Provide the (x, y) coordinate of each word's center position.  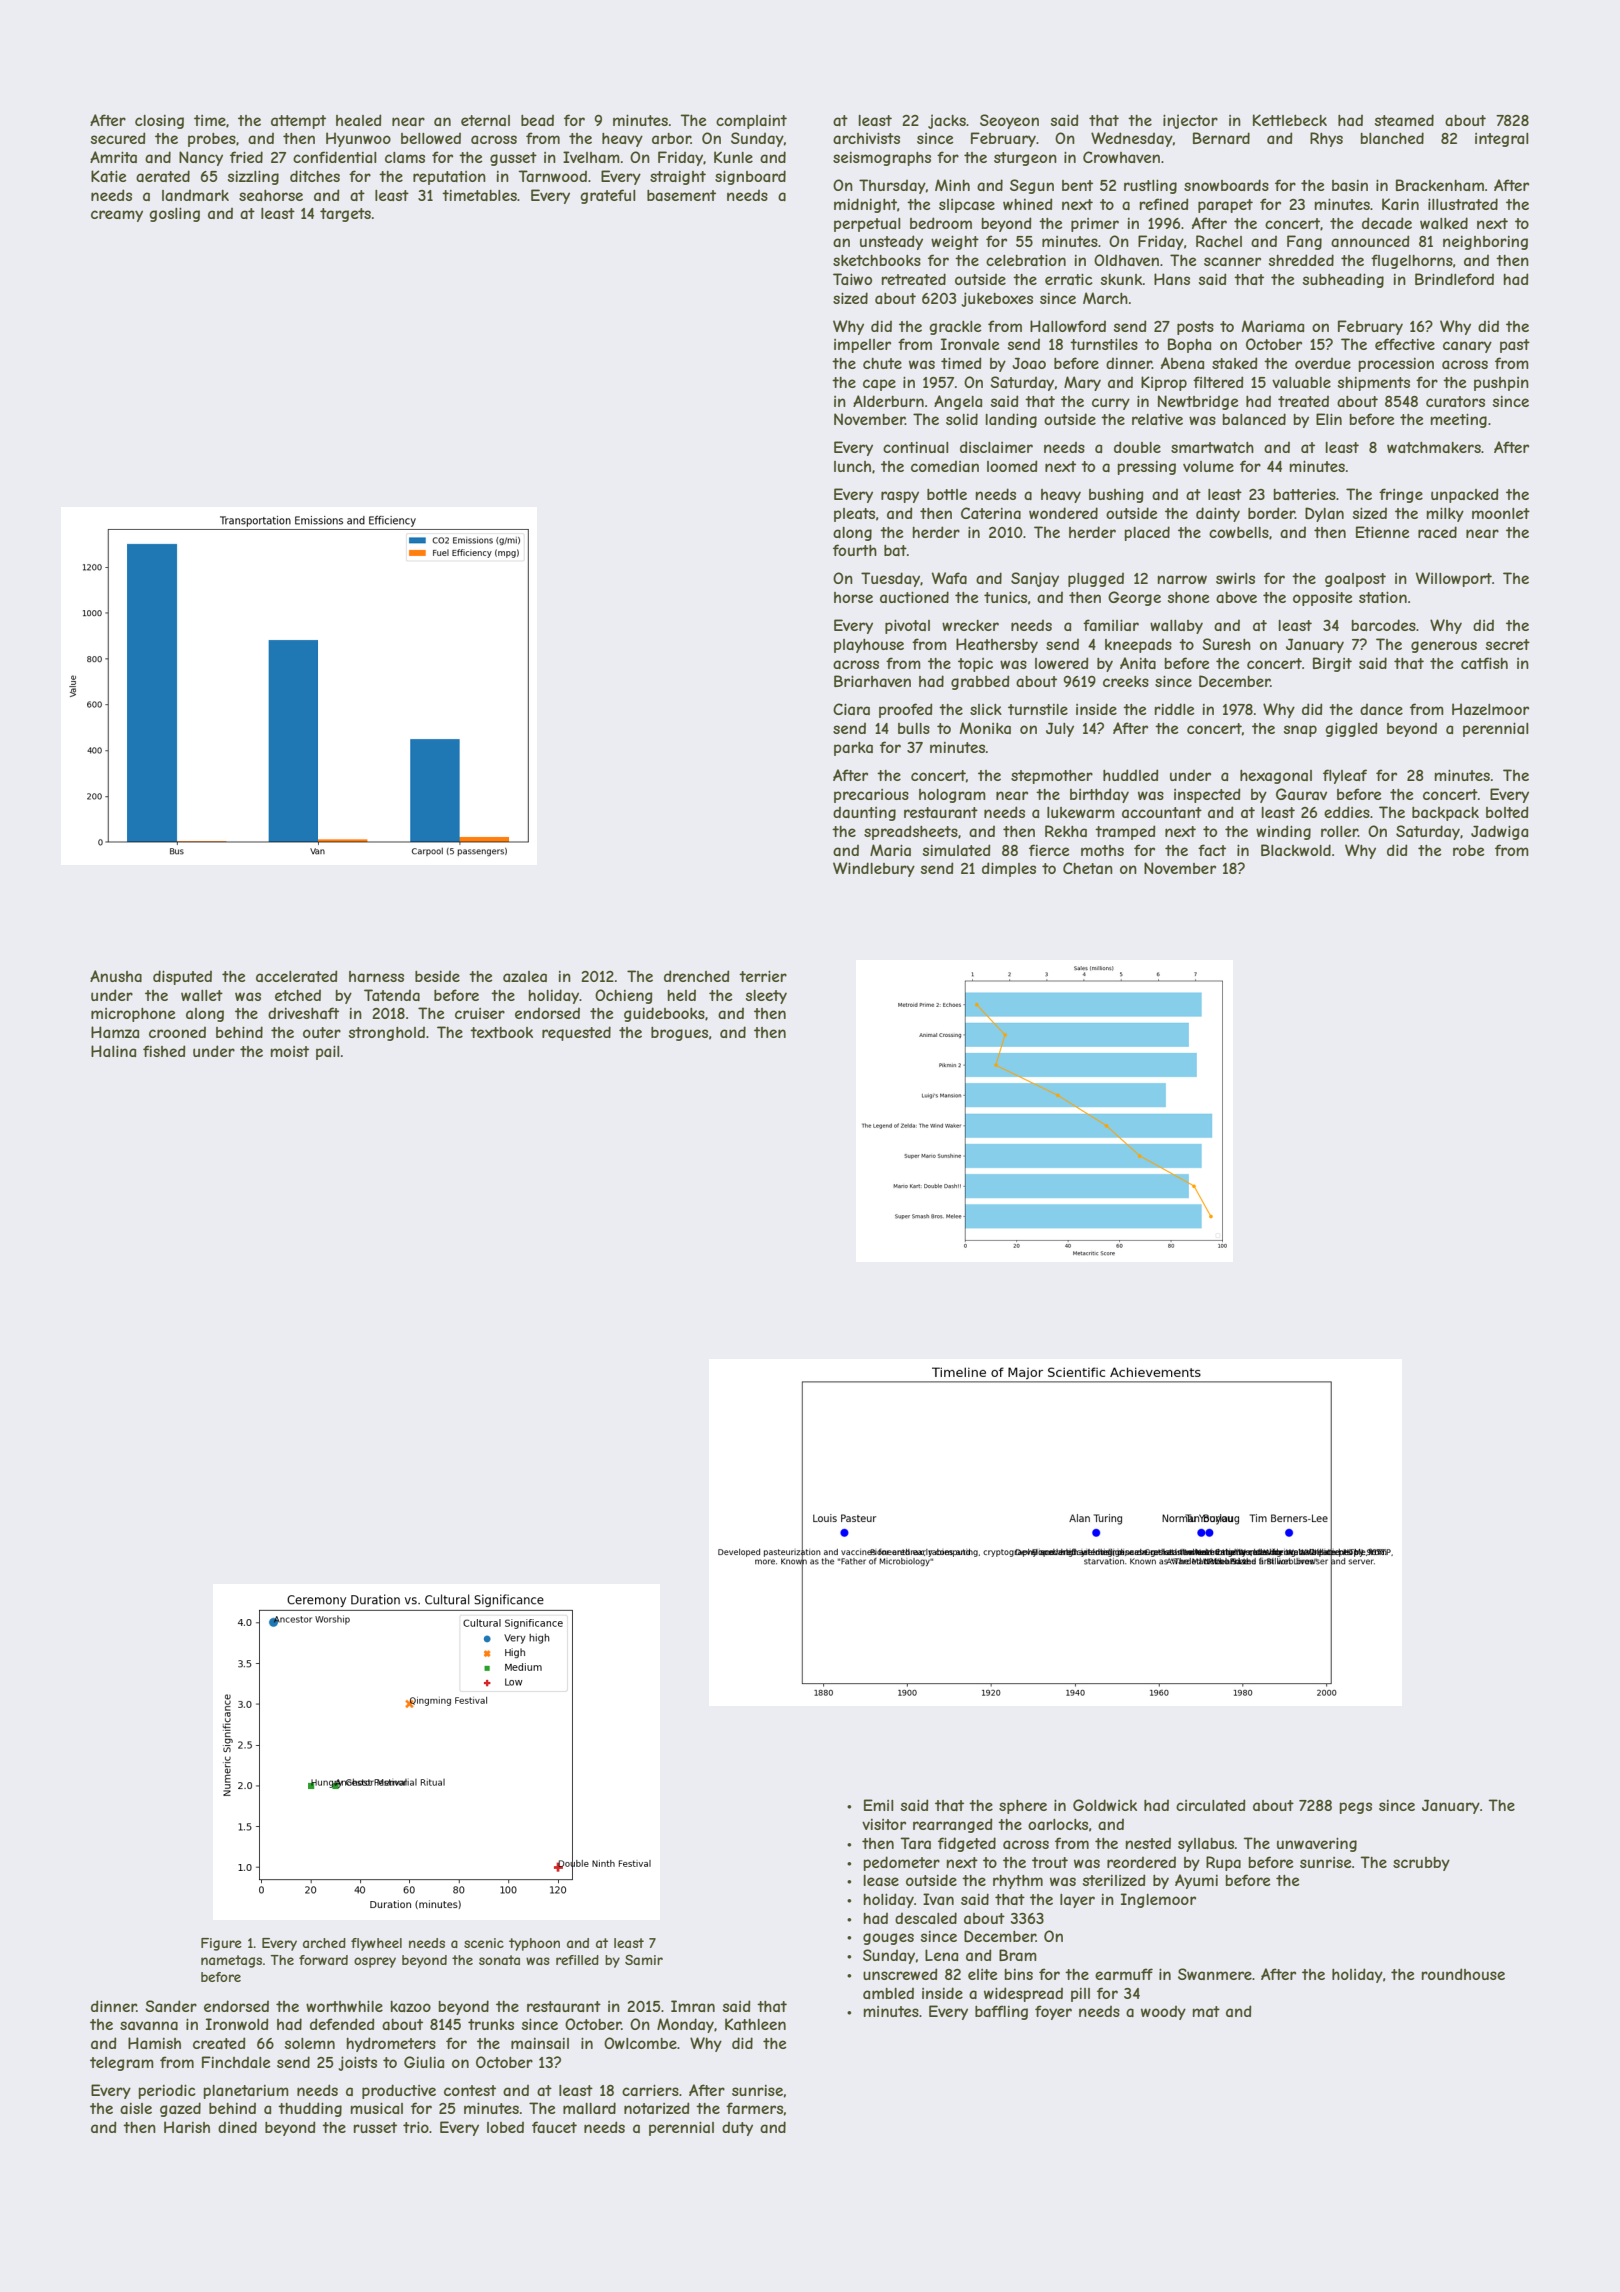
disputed (182, 977)
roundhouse (1463, 1974)
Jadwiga (1499, 832)
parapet (1225, 206)
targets (345, 215)
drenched (696, 976)
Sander (171, 2006)
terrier (763, 976)
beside (437, 976)
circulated (1210, 1805)
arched (324, 1943)
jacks (947, 121)
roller (1339, 831)
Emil (879, 1805)
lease (881, 1880)
